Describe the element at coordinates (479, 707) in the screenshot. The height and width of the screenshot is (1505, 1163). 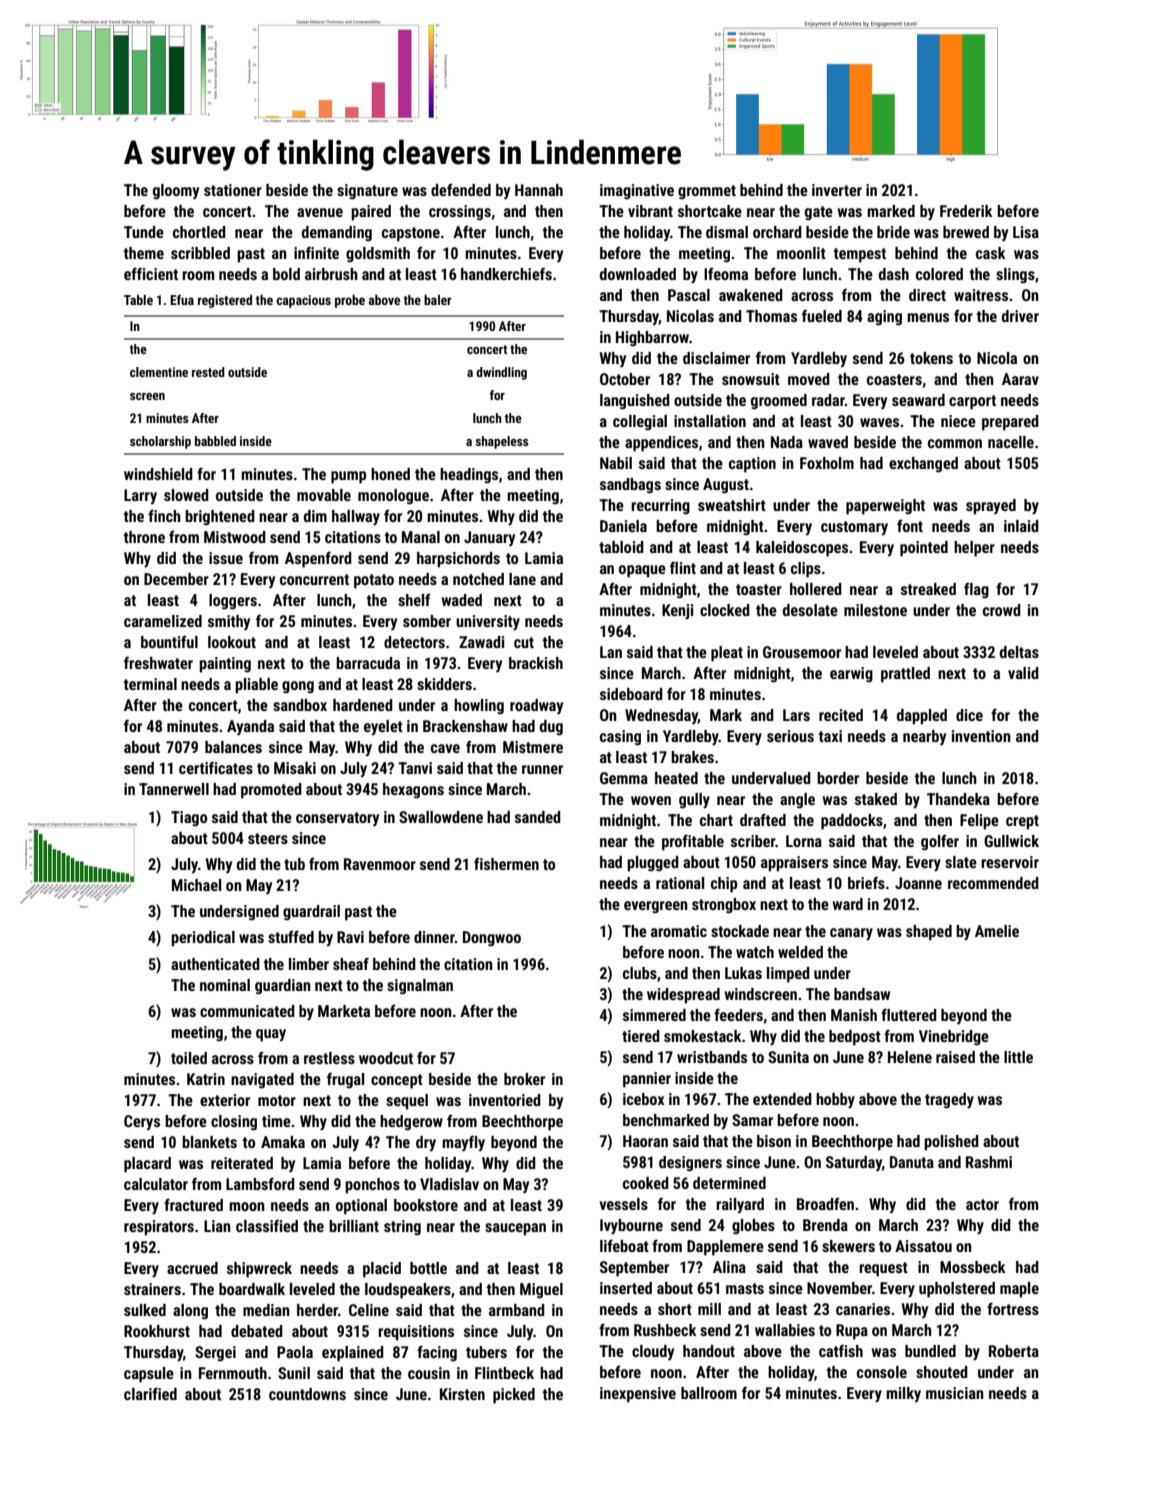
I see `howling` at that location.
